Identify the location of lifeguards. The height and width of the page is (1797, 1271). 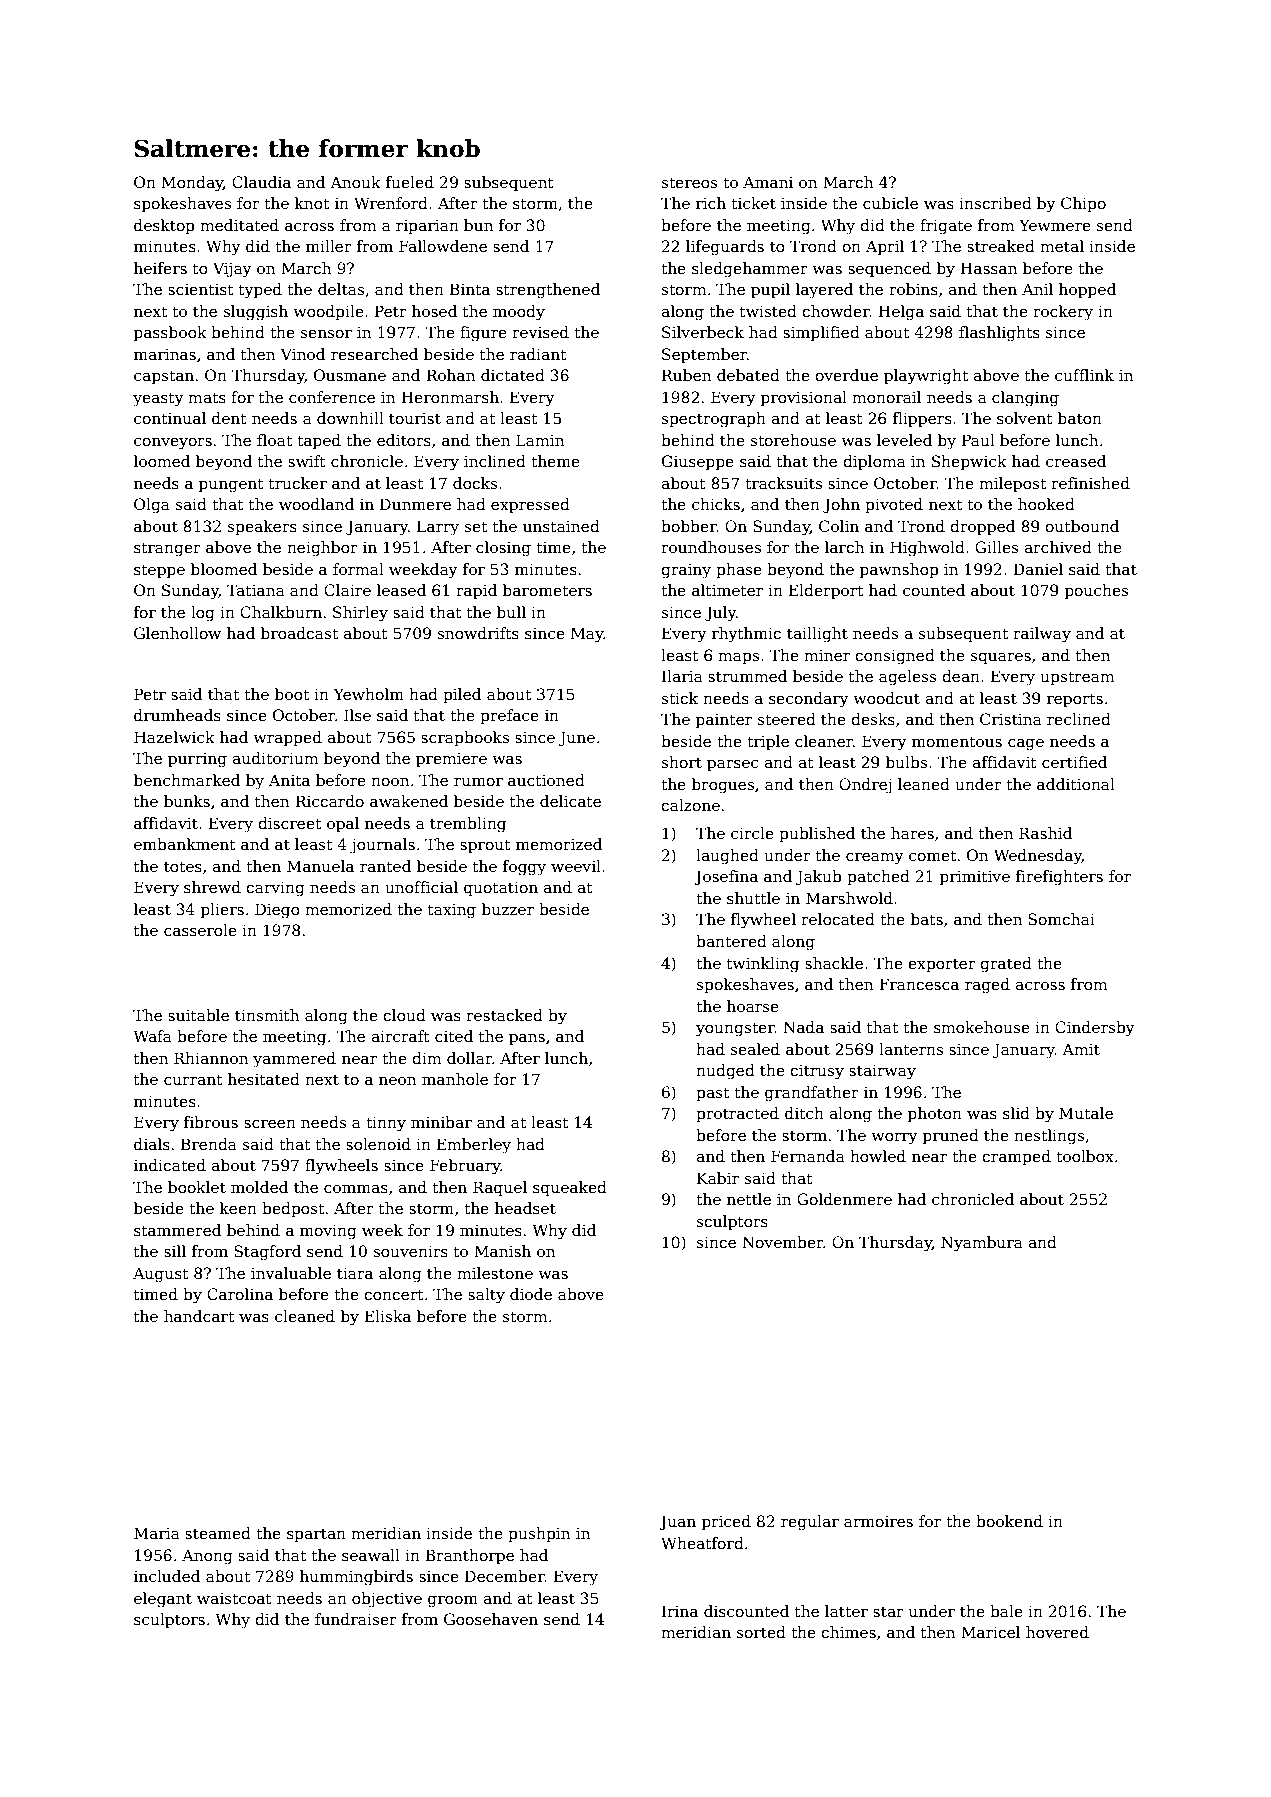
(725, 248).
